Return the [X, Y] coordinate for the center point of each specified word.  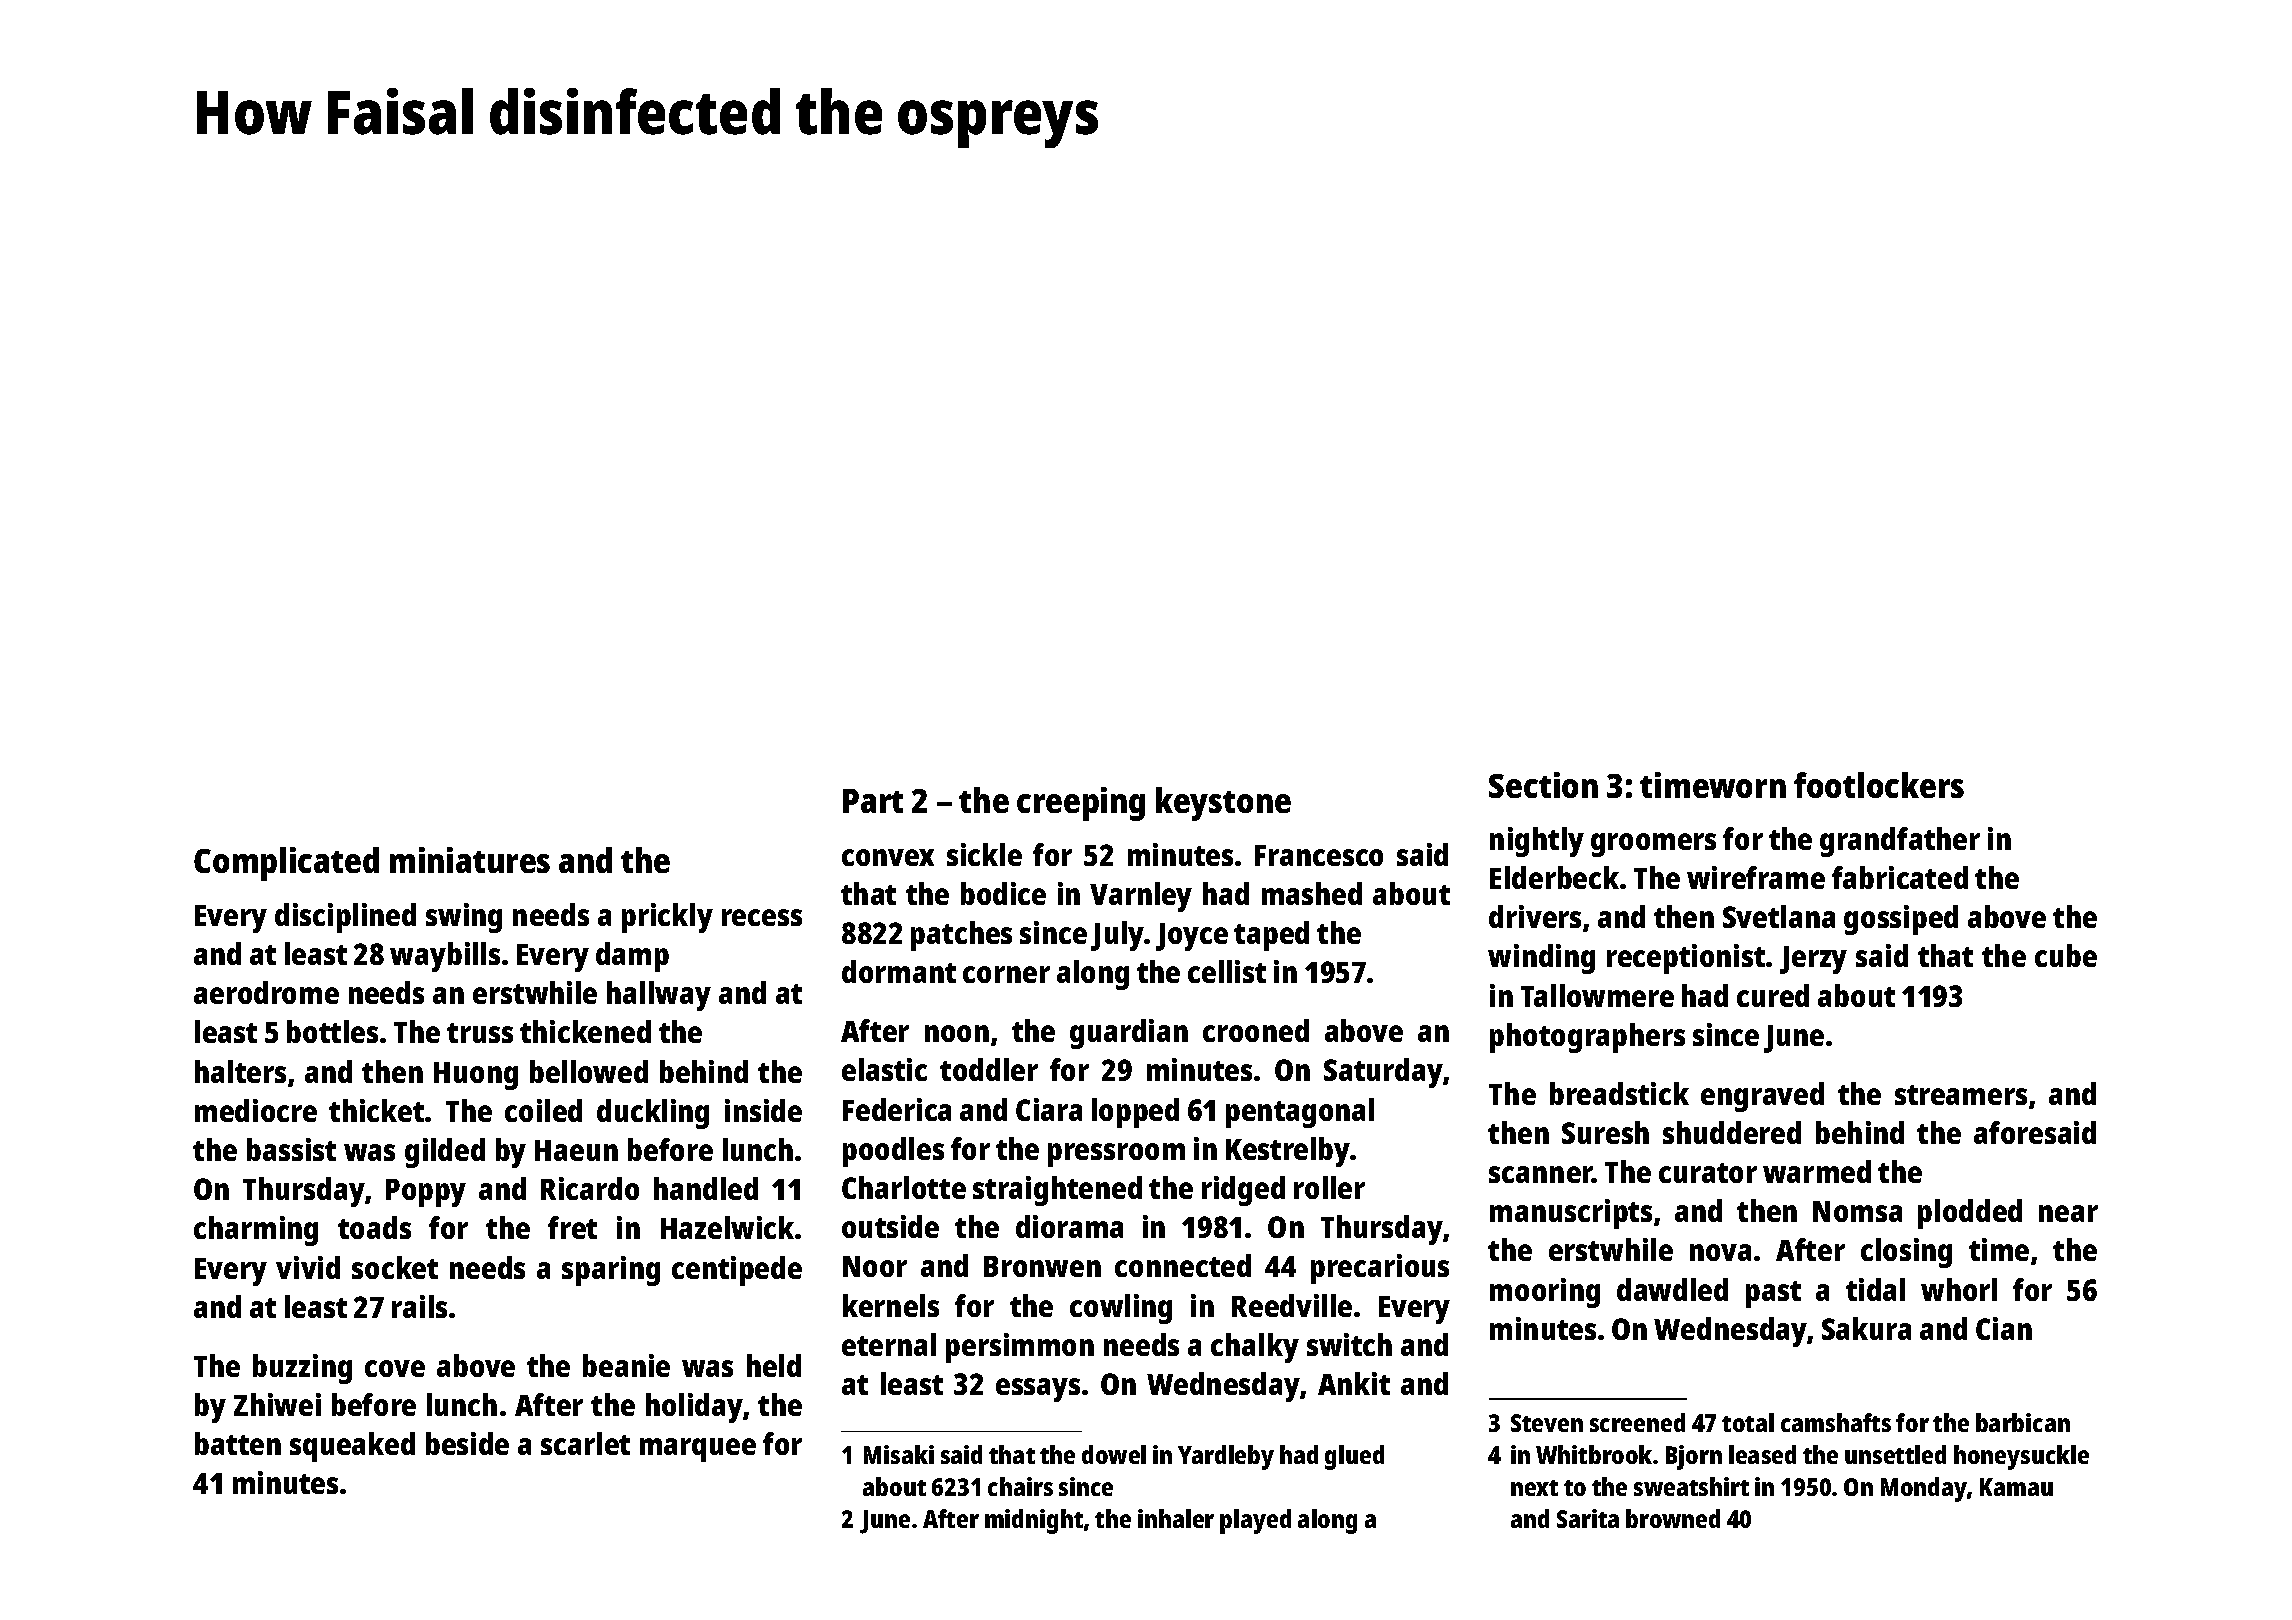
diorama [1069, 1226]
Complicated [286, 864]
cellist [1227, 971]
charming [256, 1231]
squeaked [352, 1447]
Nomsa [1857, 1211]
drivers [1535, 916]
